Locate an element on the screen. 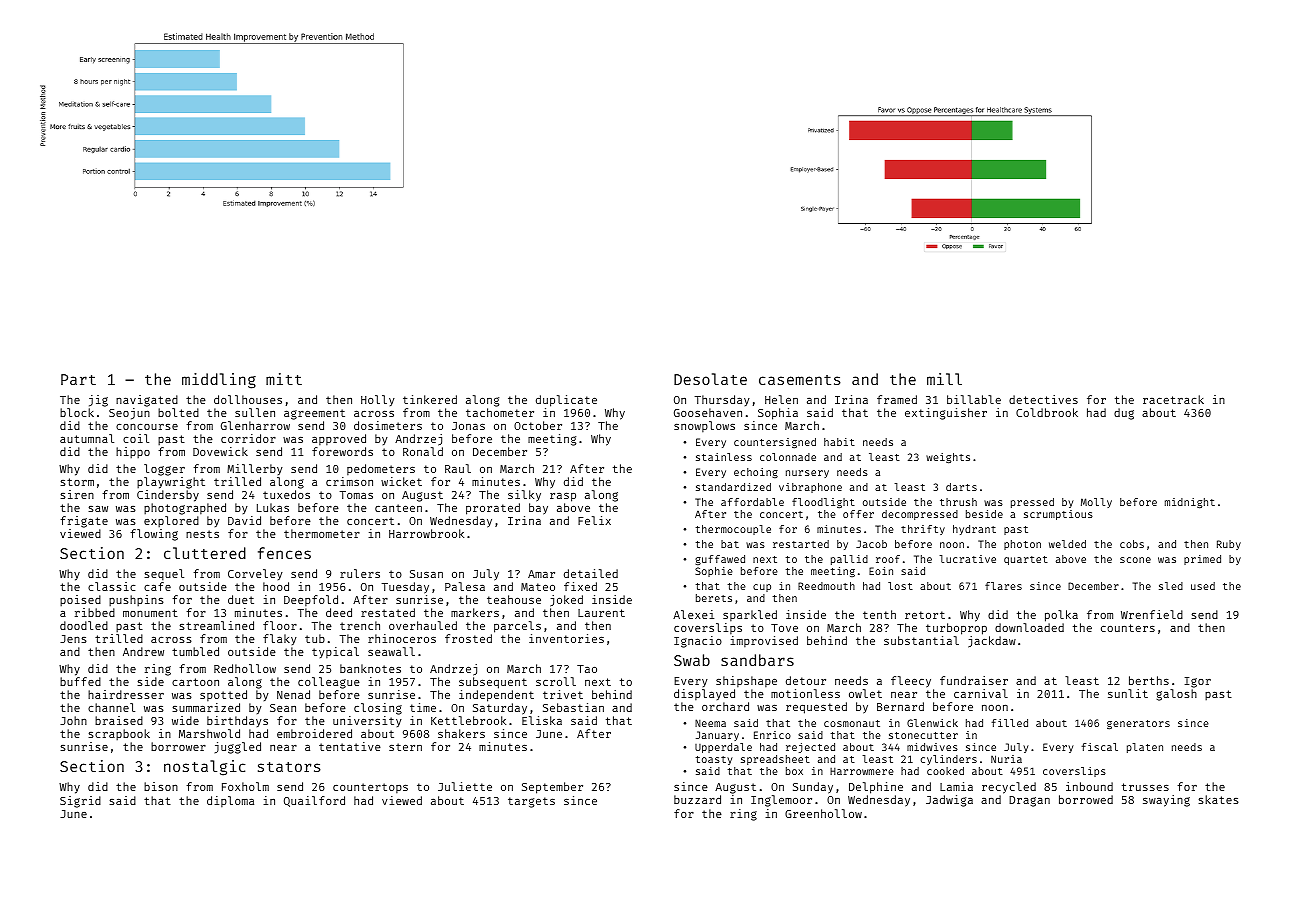 The width and height of the screenshot is (1308, 924). generators is located at coordinates (1138, 724).
